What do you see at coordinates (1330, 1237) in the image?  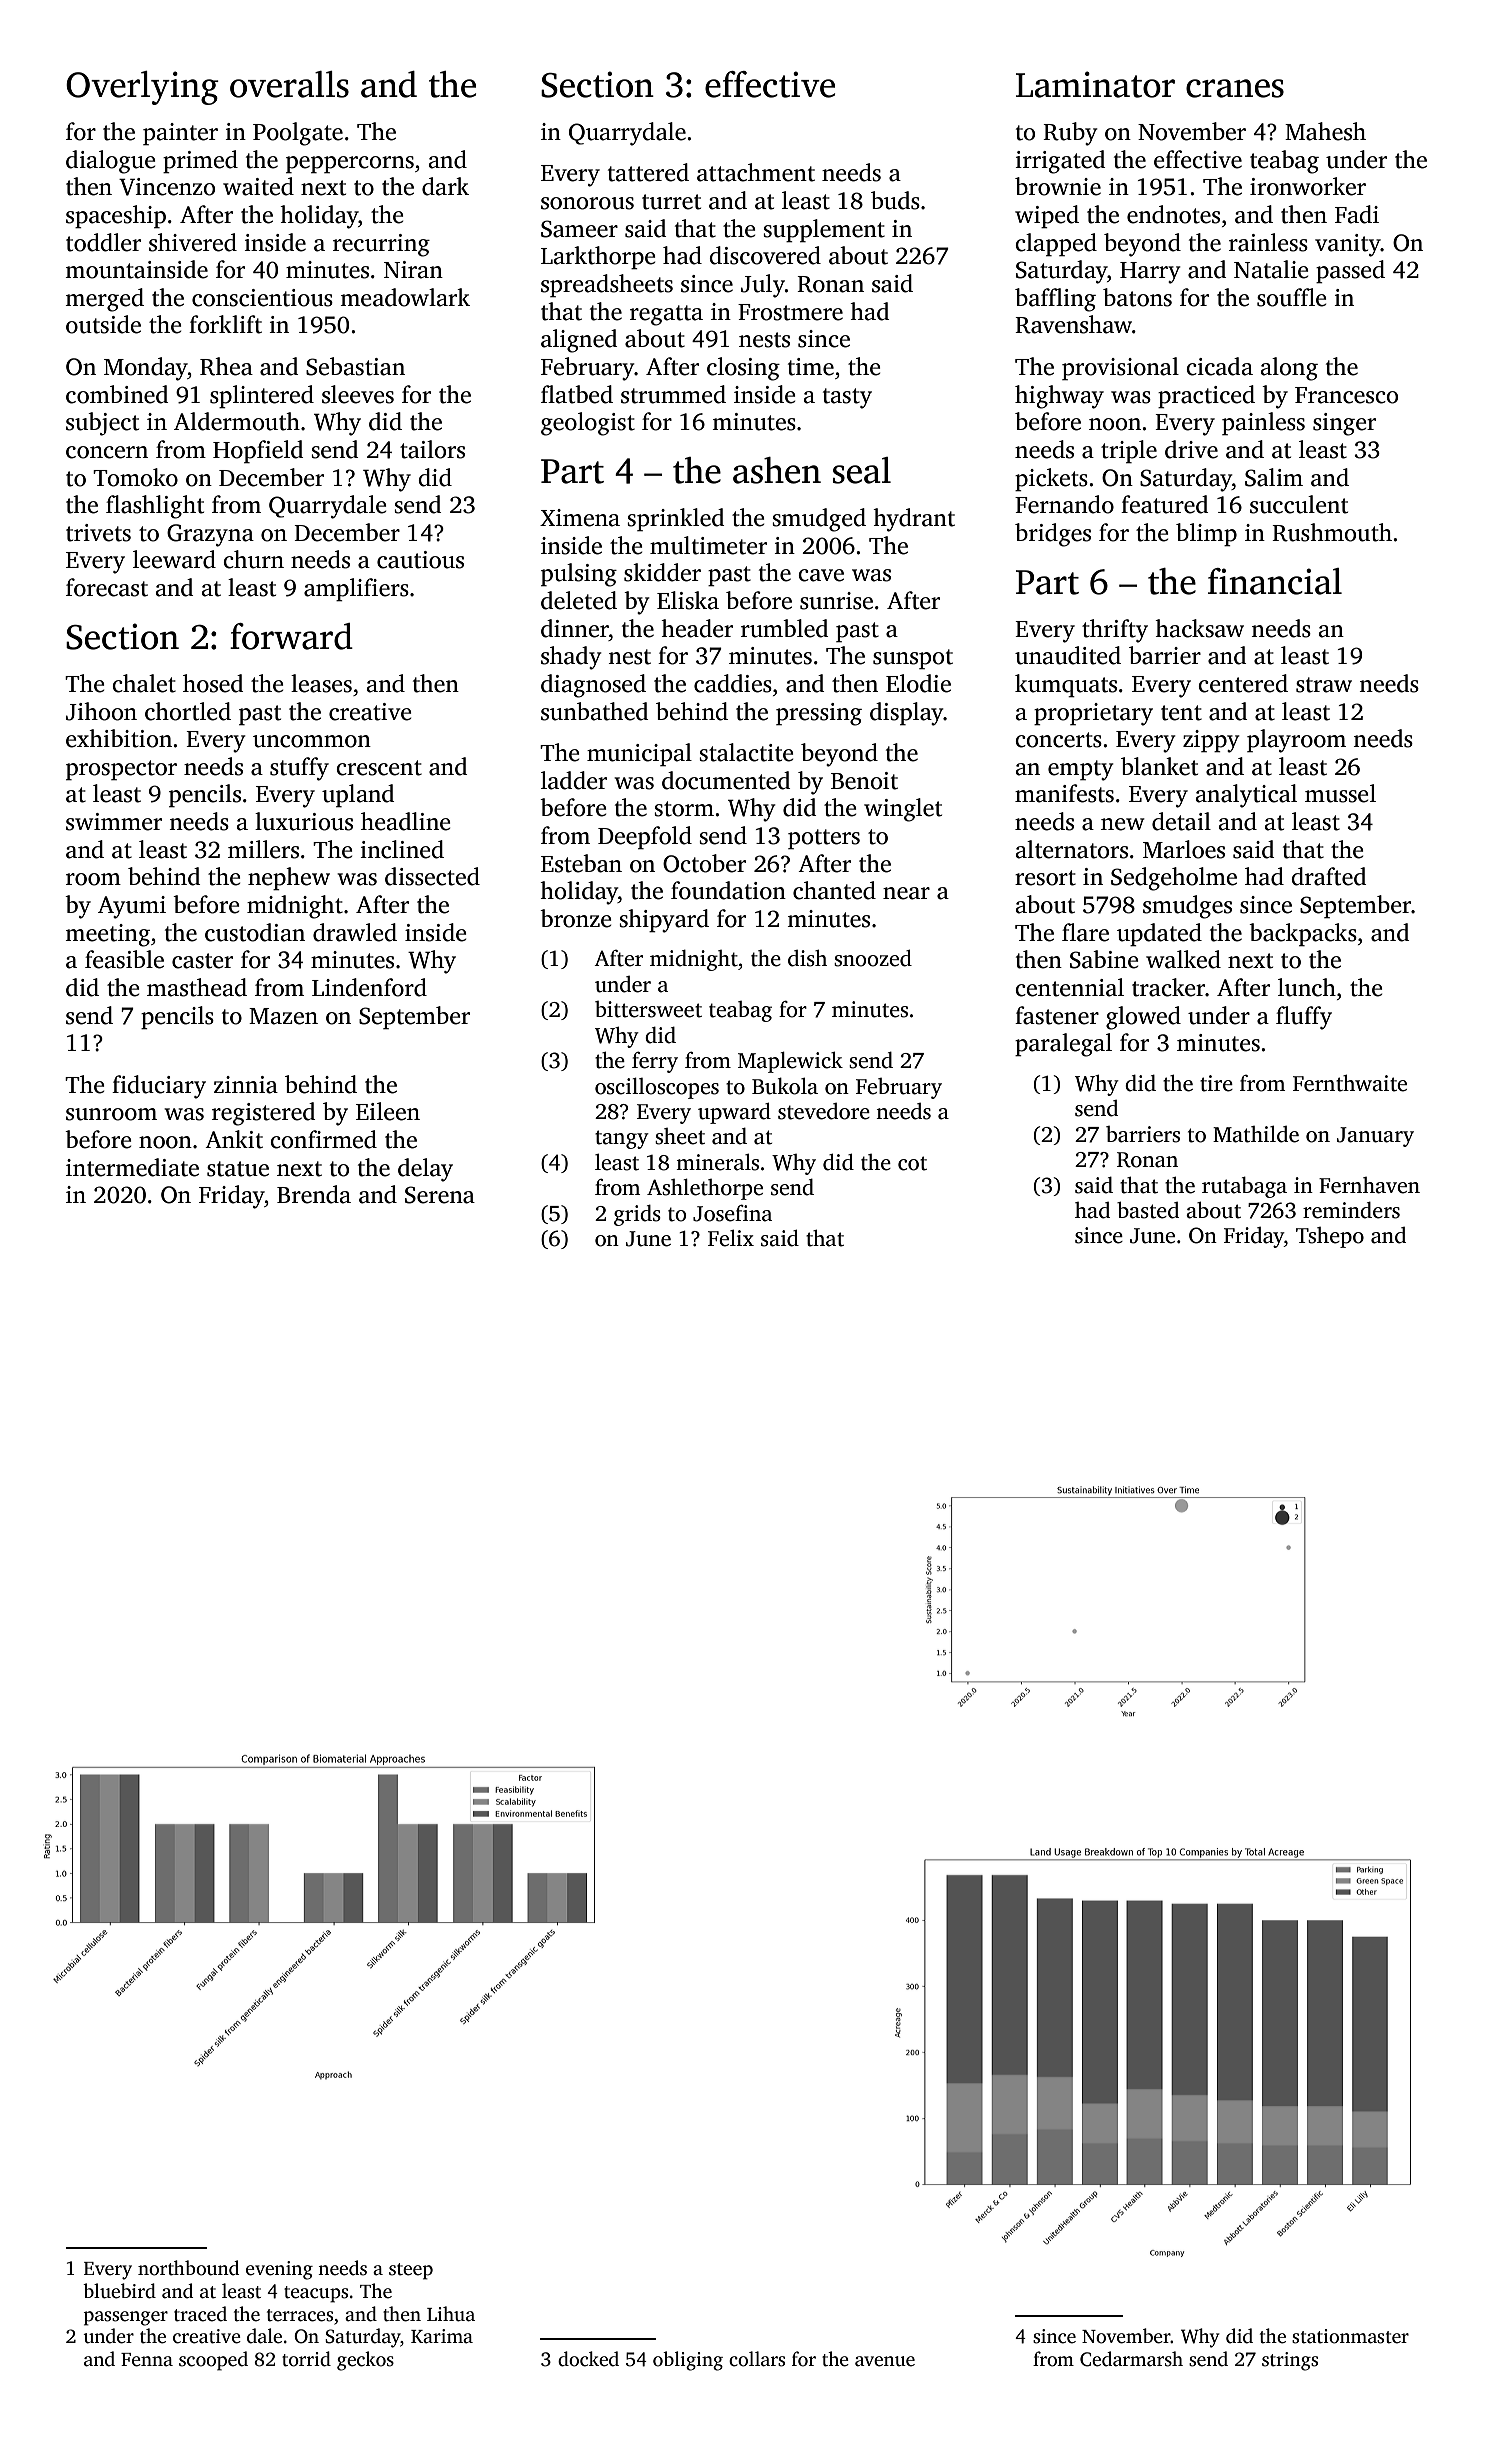 I see `Tshepo` at bounding box center [1330, 1237].
